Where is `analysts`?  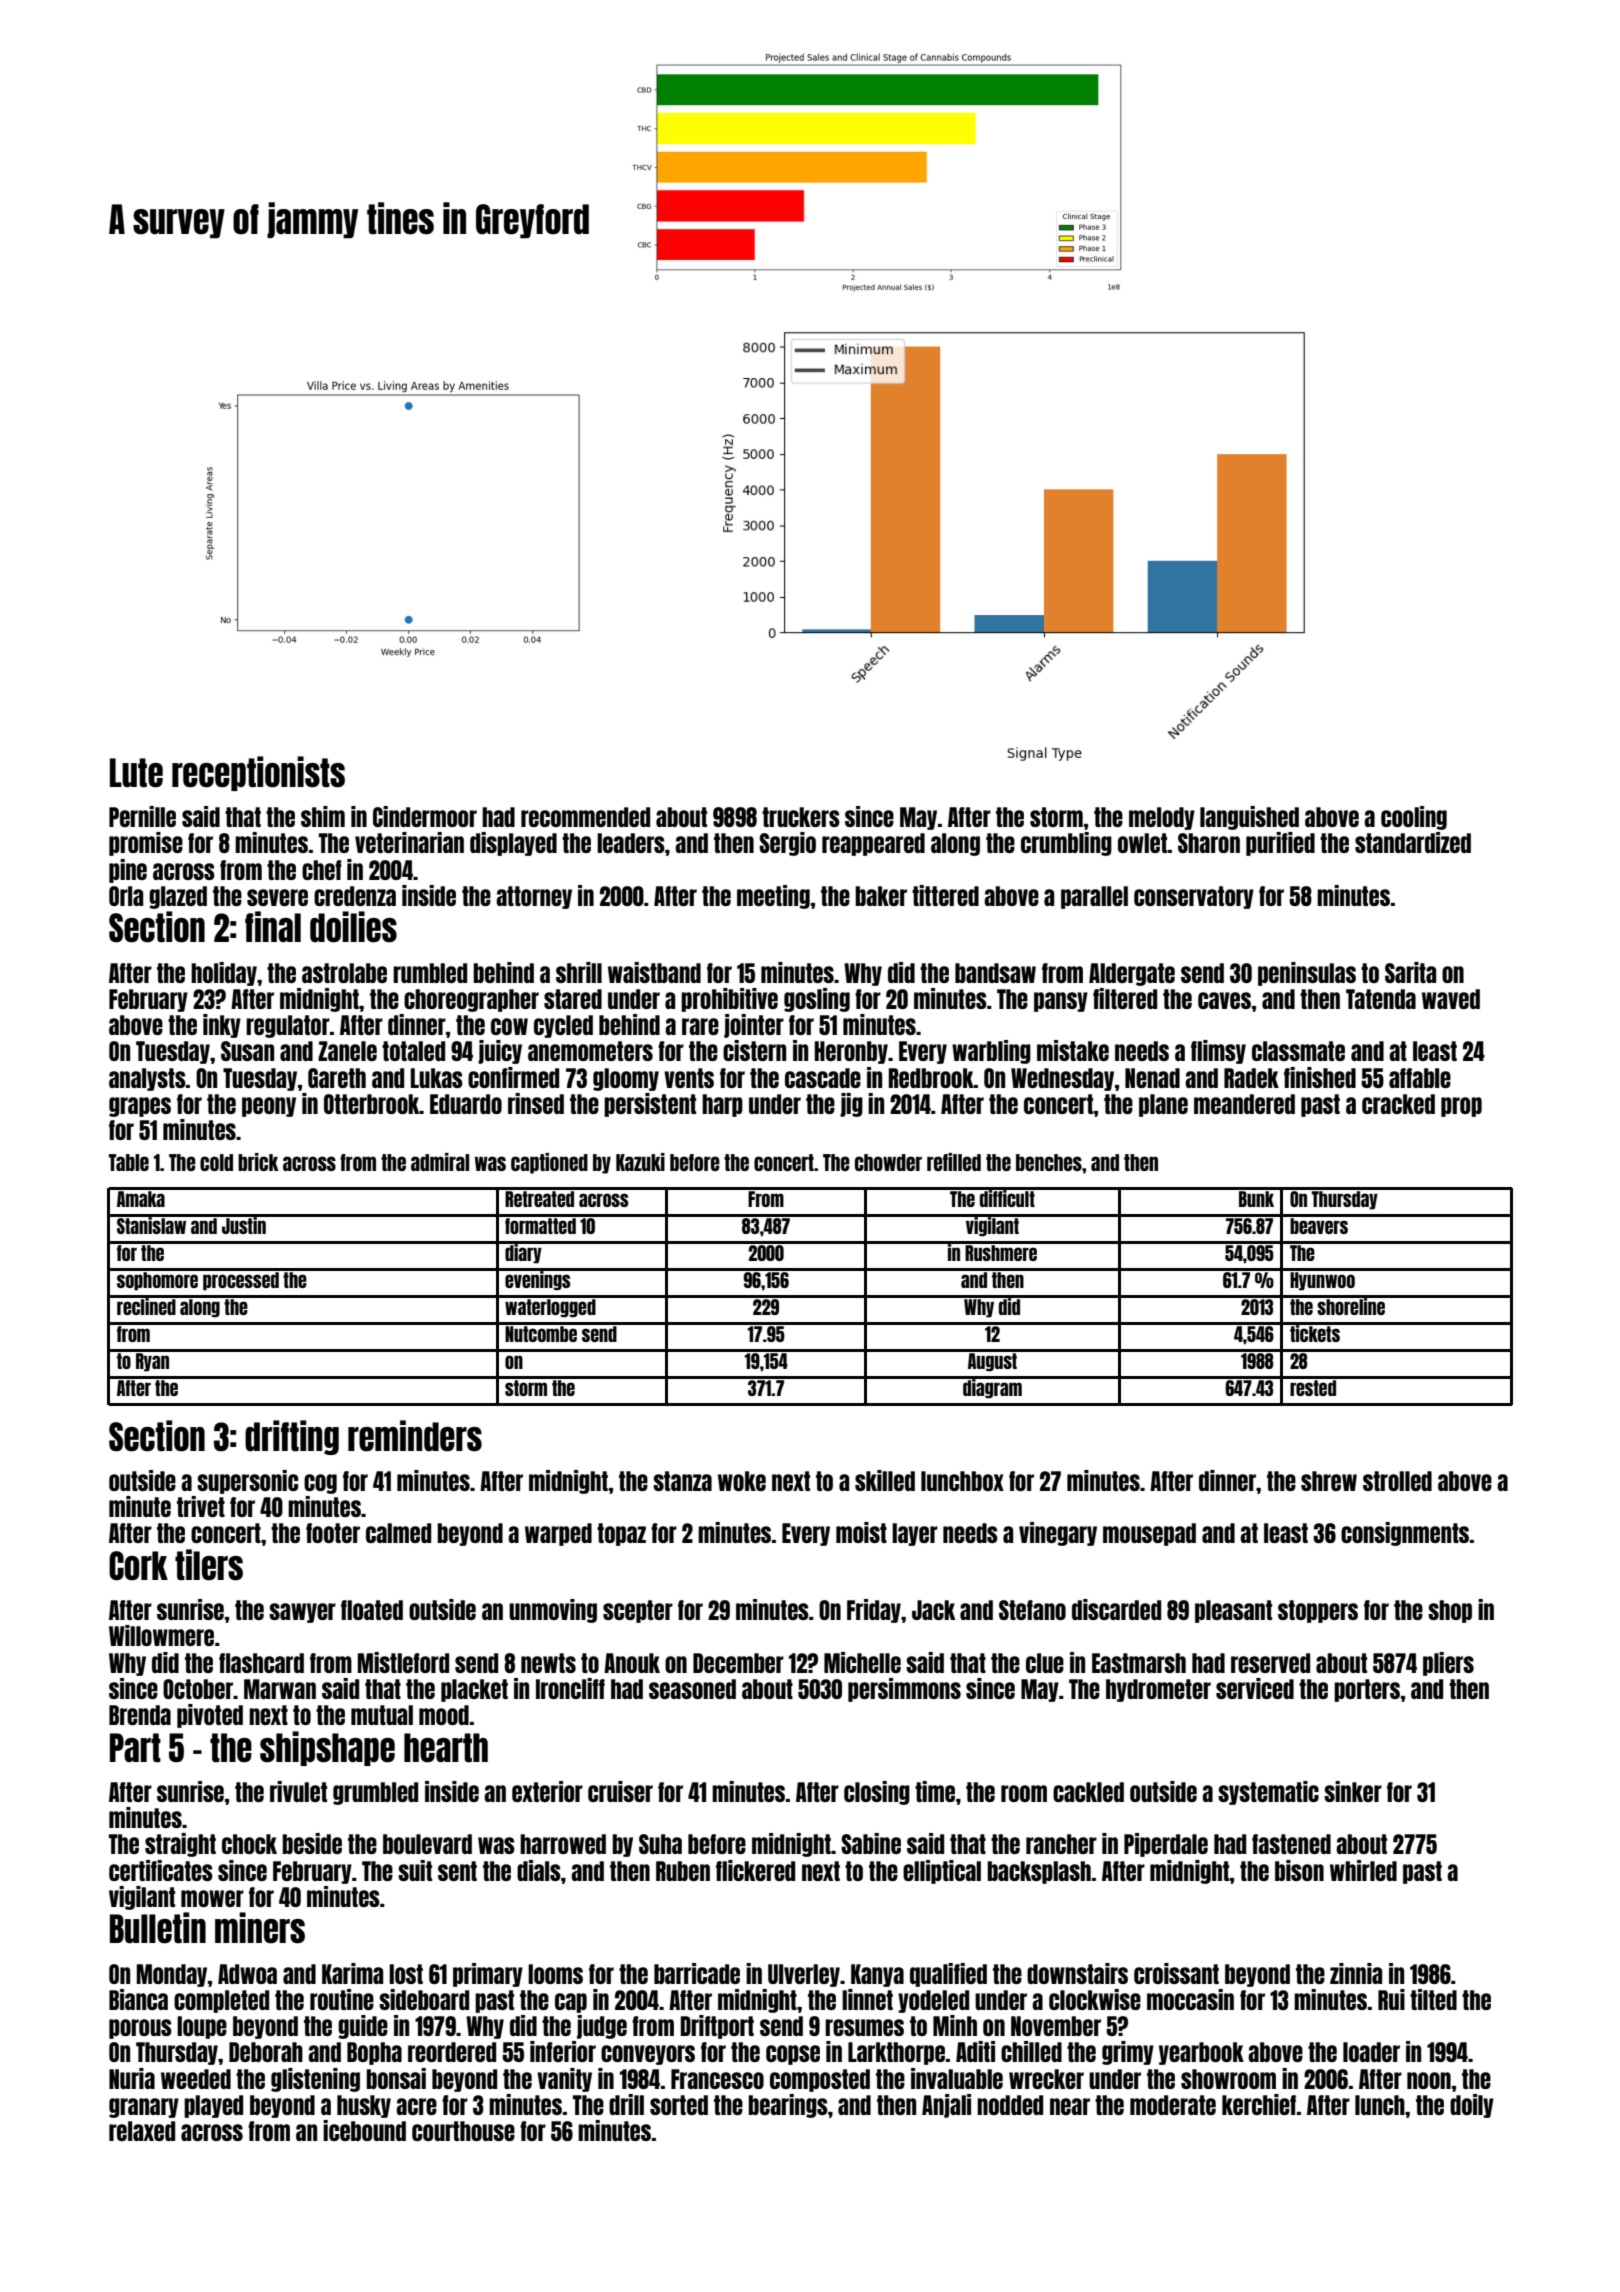 analysts is located at coordinates (147, 1079).
